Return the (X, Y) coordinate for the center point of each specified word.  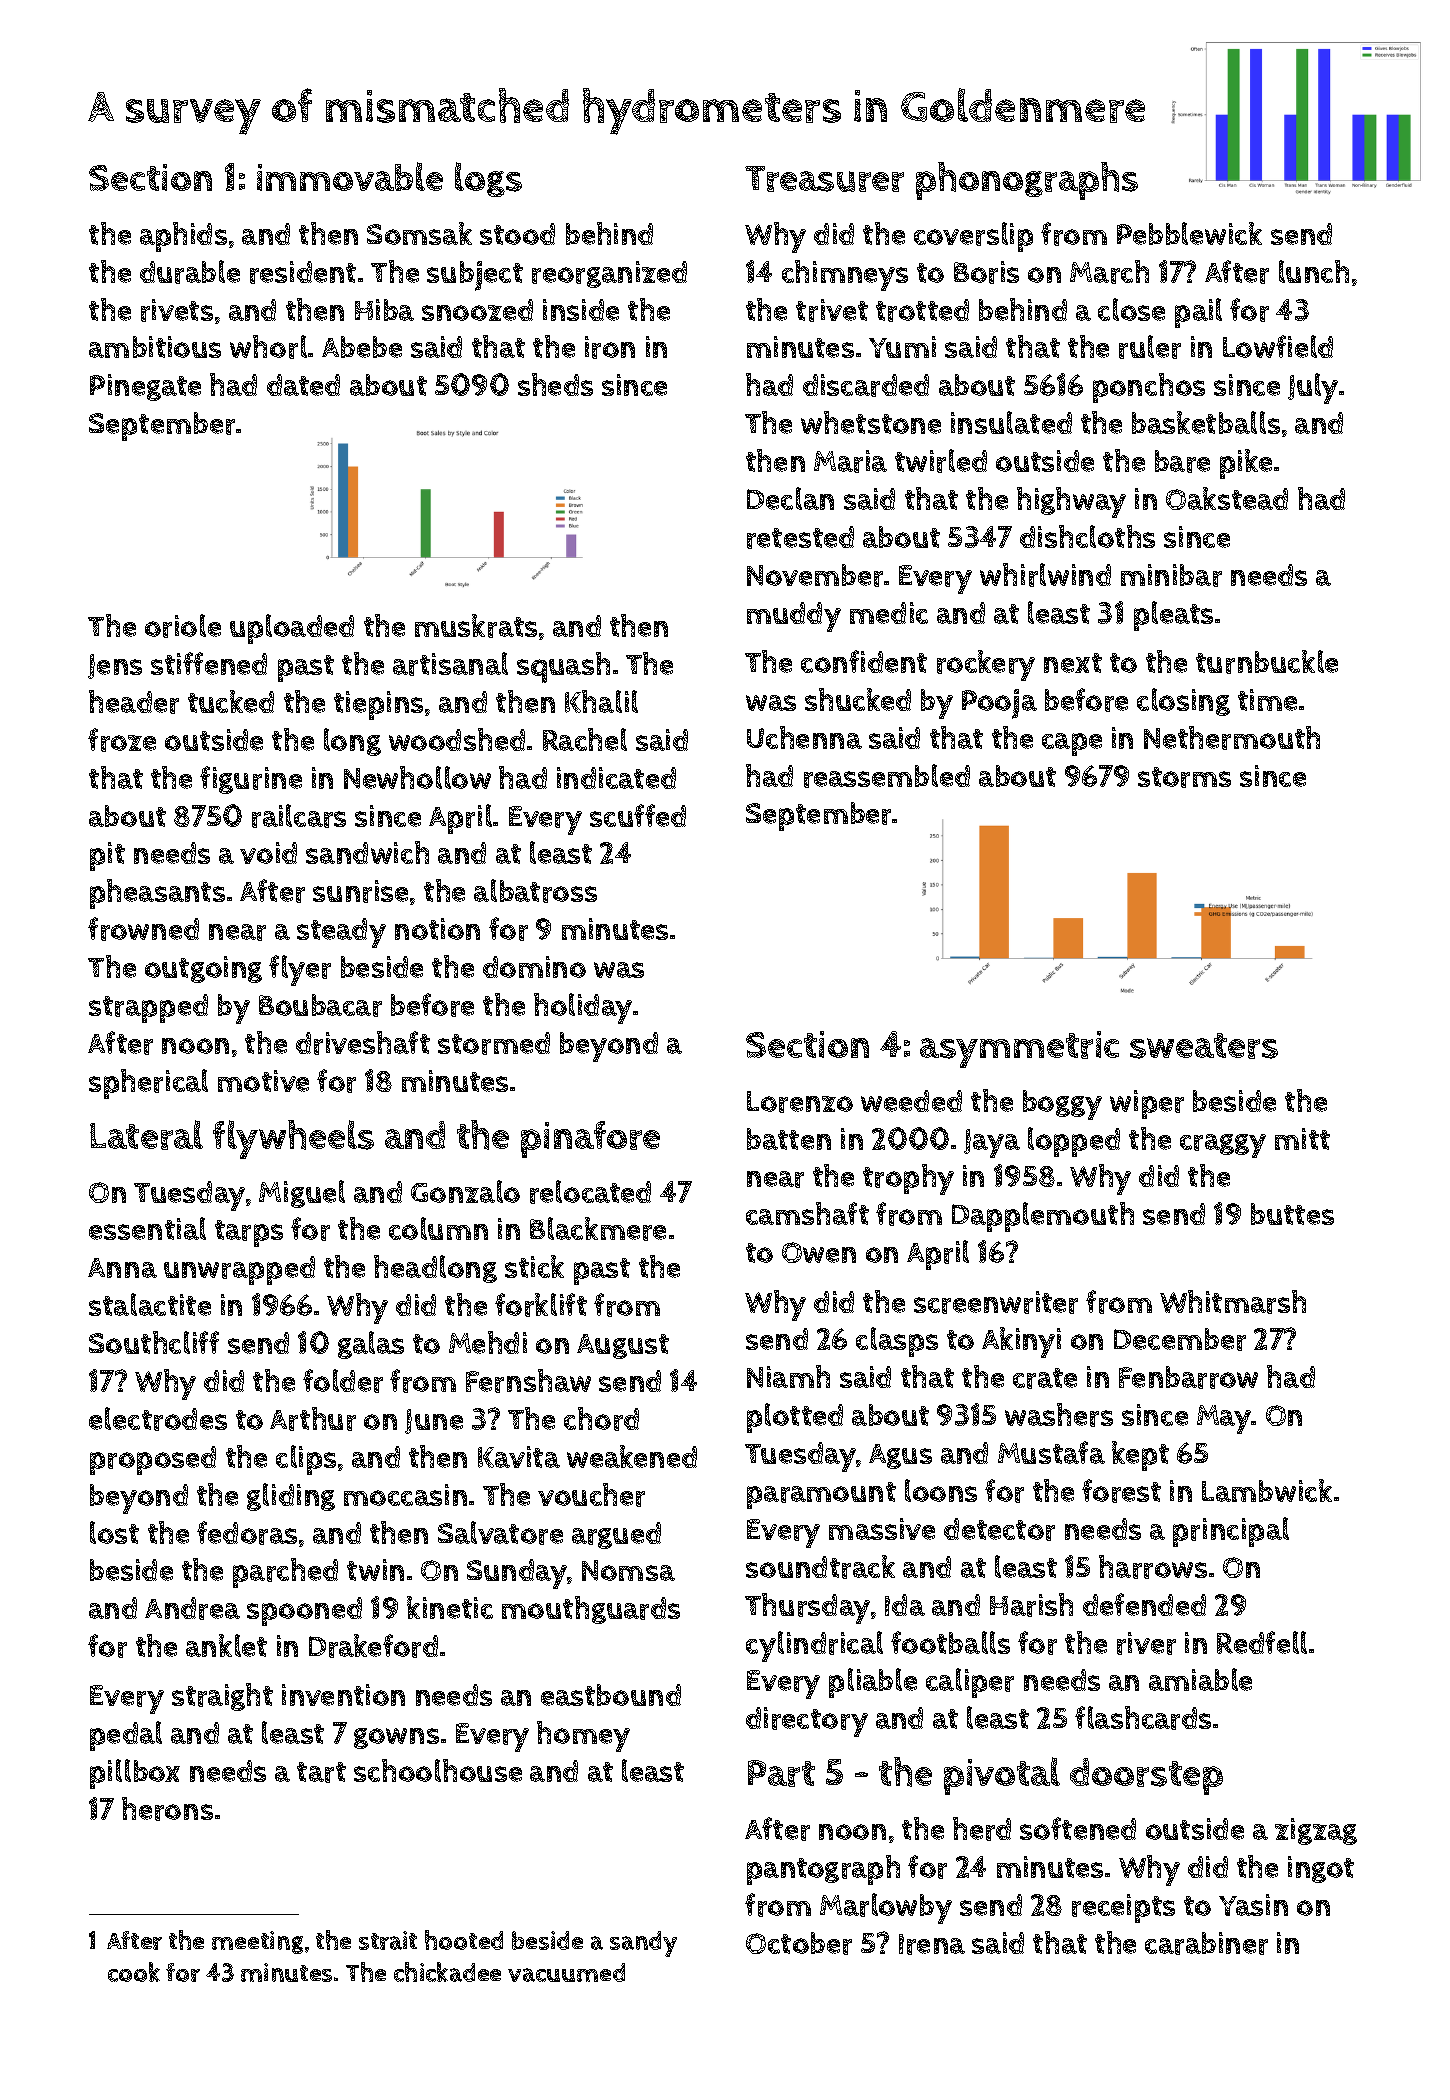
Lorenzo (800, 1102)
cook (134, 1972)
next (1073, 663)
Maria (850, 461)
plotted (795, 1418)
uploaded (292, 629)
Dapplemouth (1043, 1217)
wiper (1147, 1104)
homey (583, 1736)
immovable (350, 176)
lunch (1314, 271)
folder (343, 1381)
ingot (1321, 1869)
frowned (143, 929)
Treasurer (824, 179)
